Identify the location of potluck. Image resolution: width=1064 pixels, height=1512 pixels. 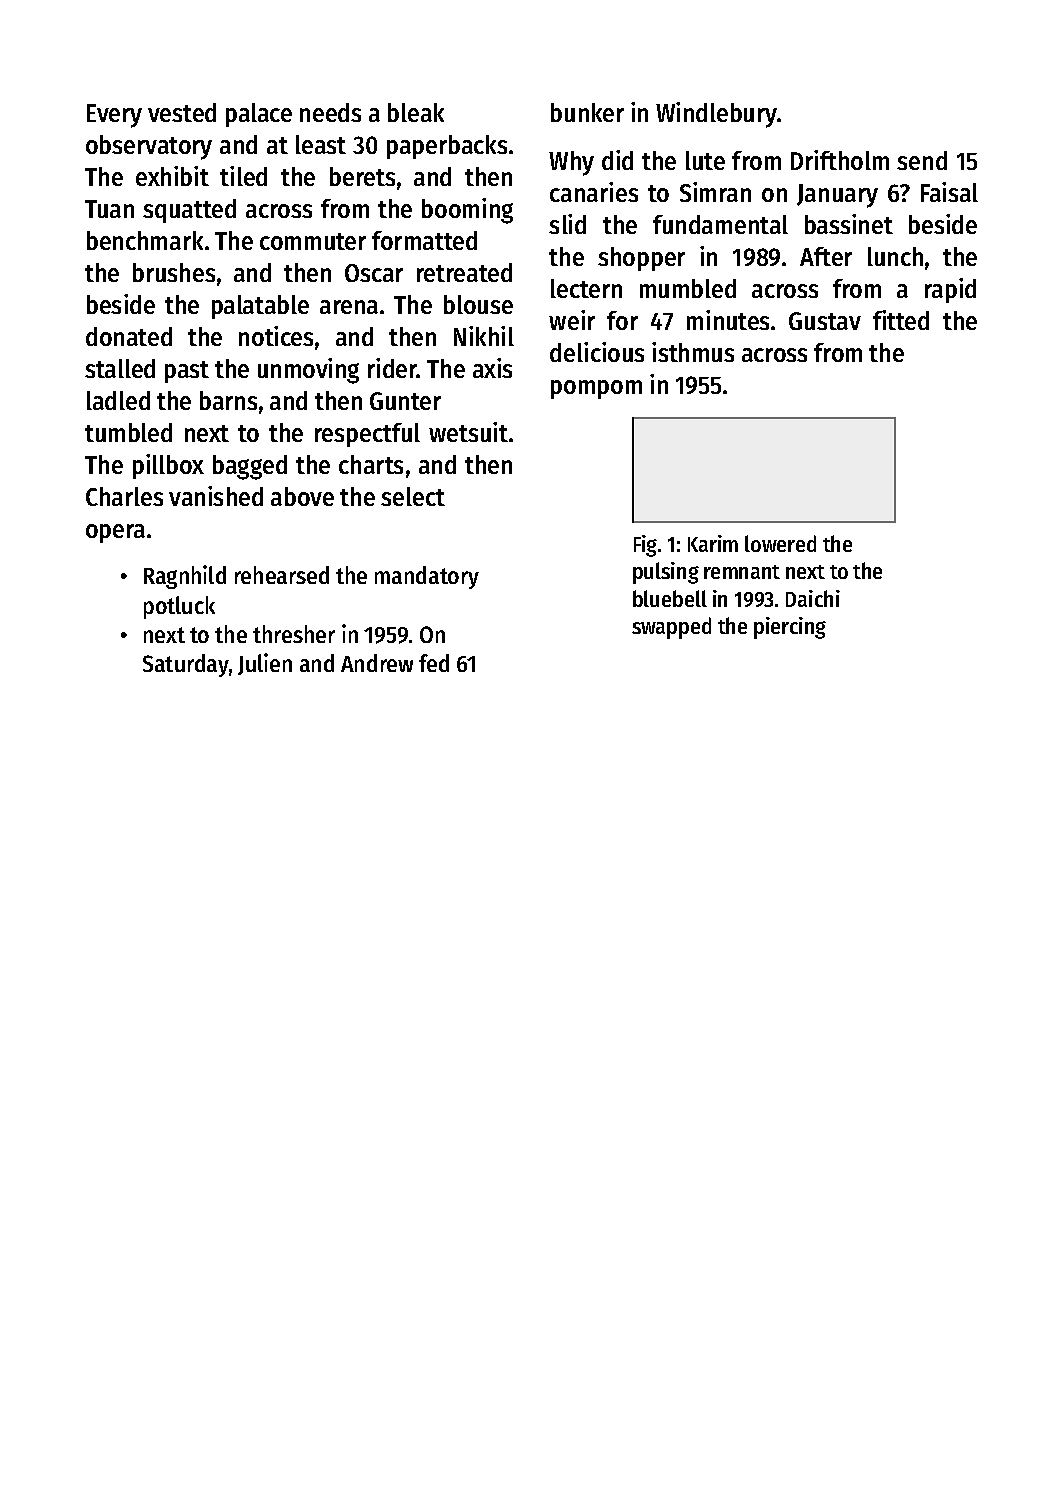
(179, 607).
